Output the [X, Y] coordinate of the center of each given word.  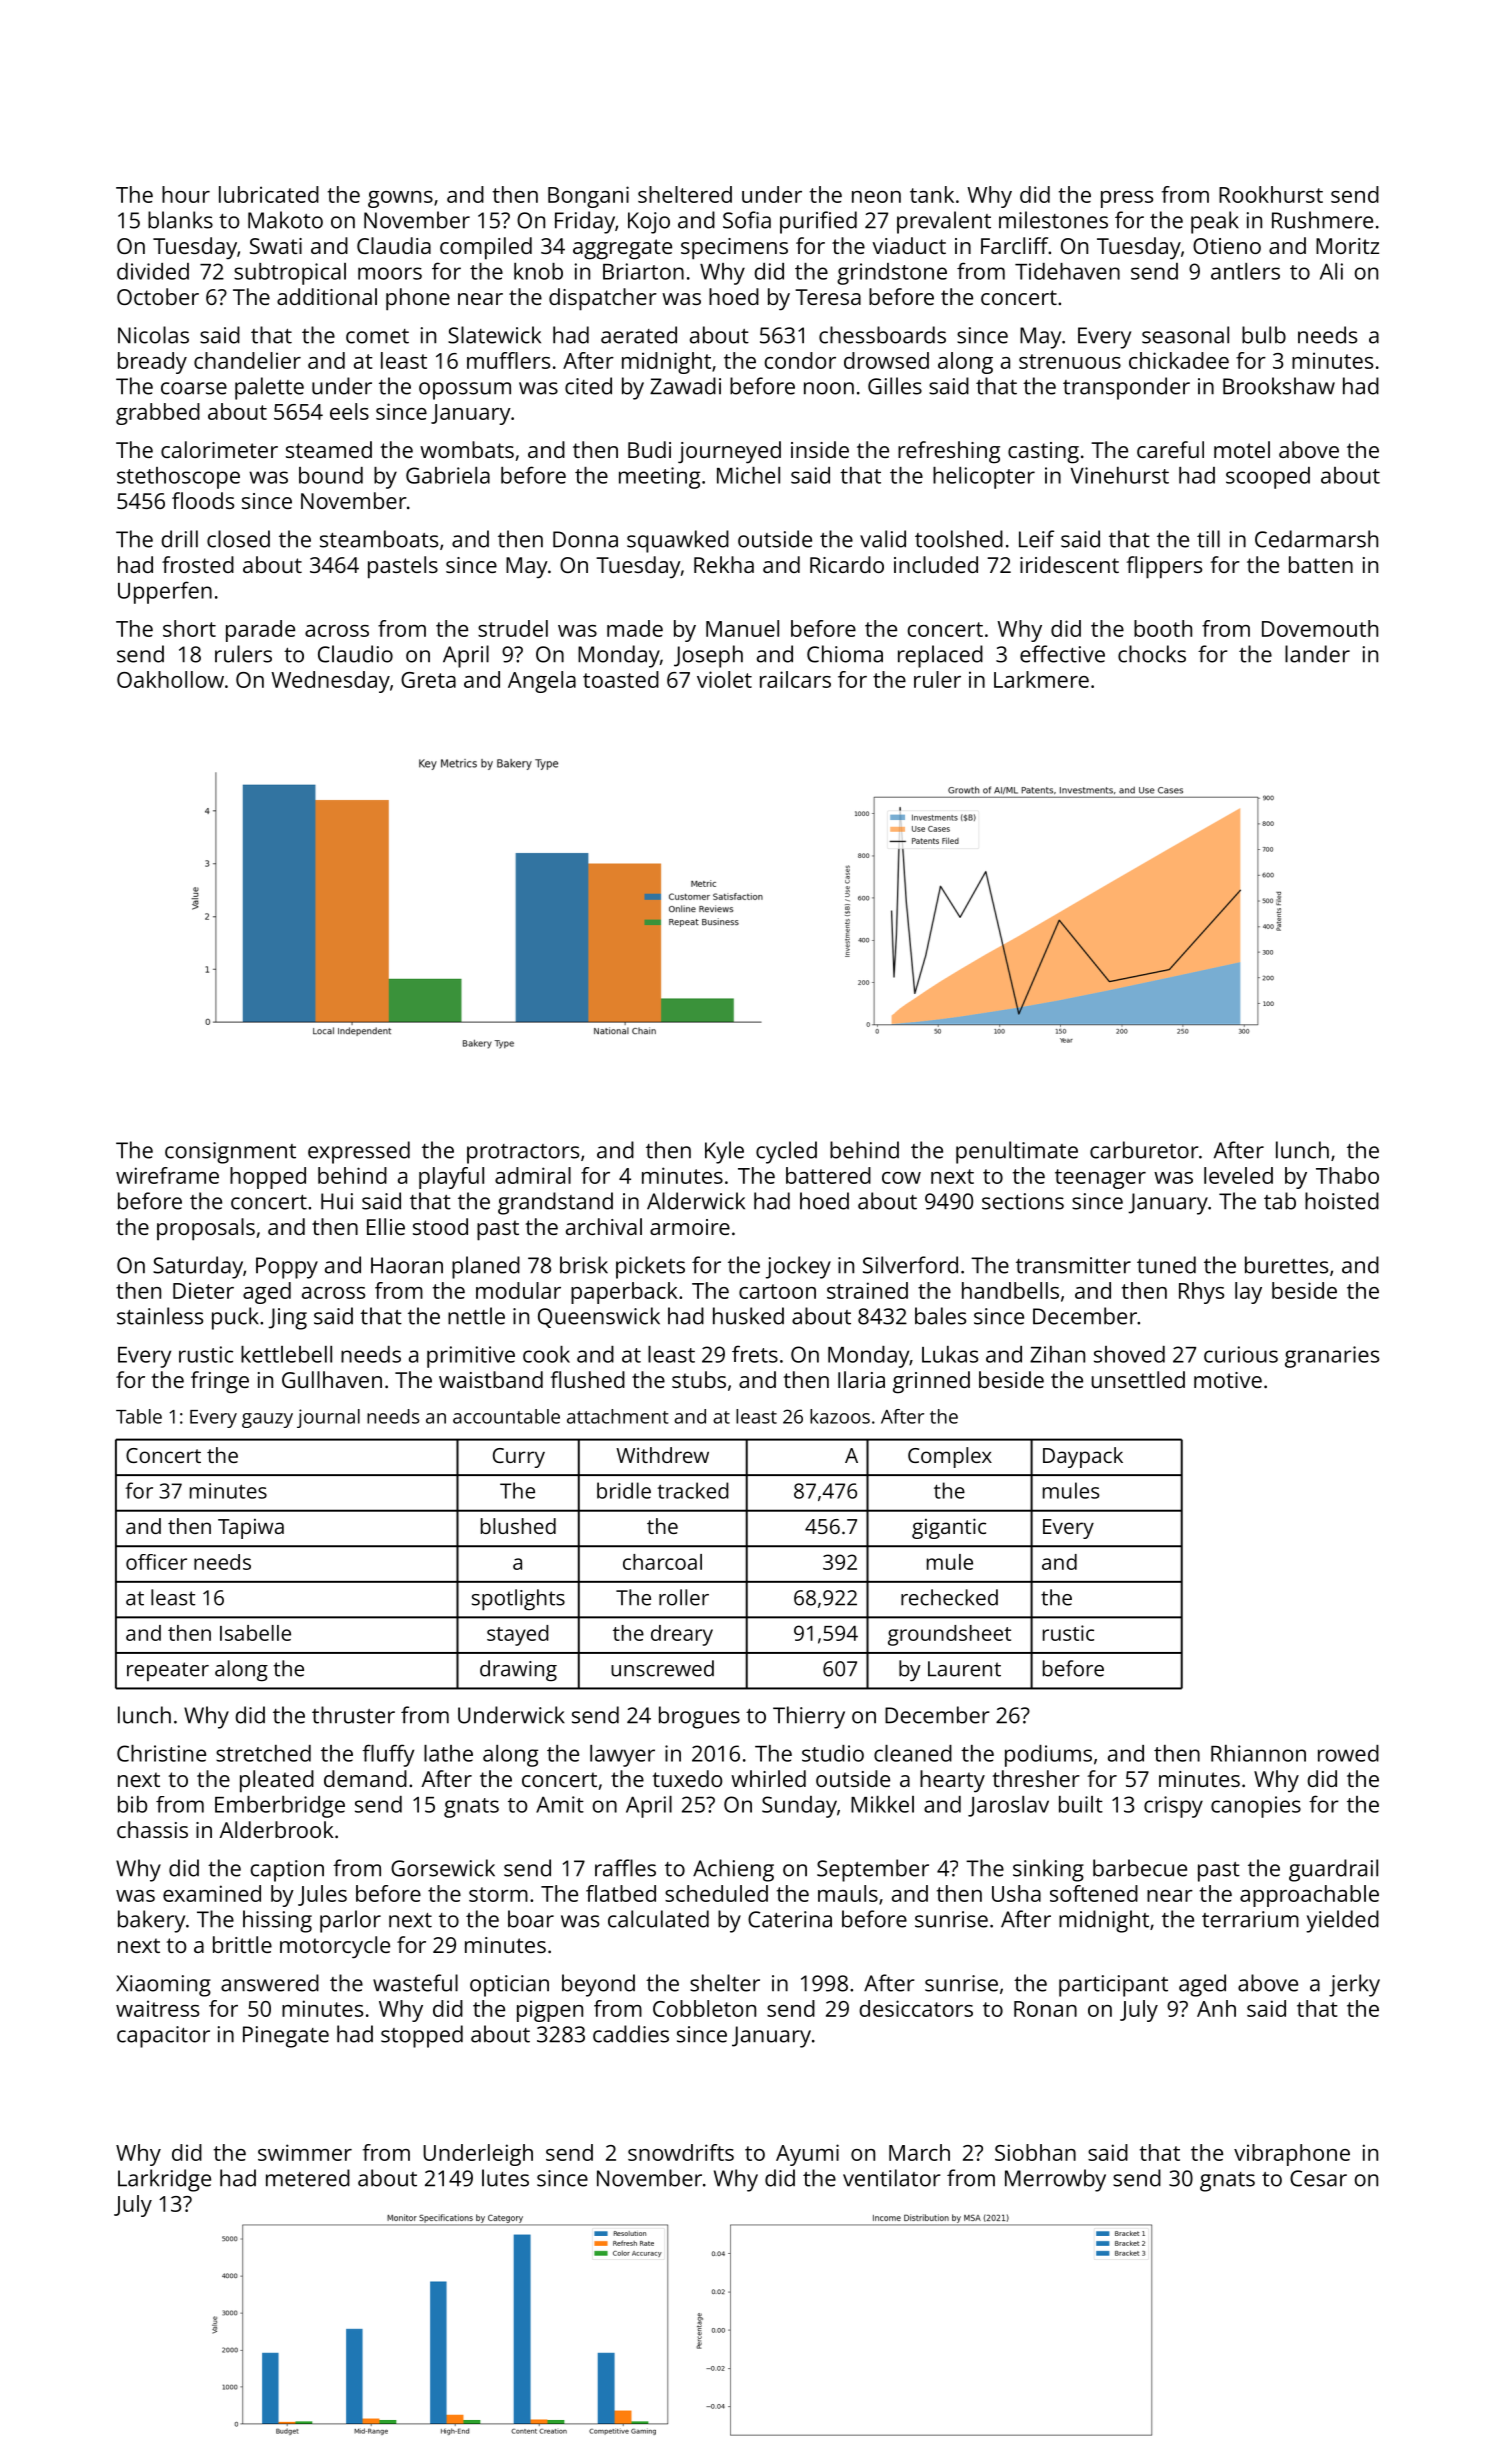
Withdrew [662, 1455]
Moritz [1347, 246]
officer [156, 1562]
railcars [795, 679]
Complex [950, 1457]
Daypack [1083, 1457]
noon [829, 388]
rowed [1348, 1753]
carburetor [1144, 1150]
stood [440, 1226]
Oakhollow [170, 679]
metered [308, 2178]
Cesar [1318, 2178]
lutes [505, 2178]
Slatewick [494, 335]
